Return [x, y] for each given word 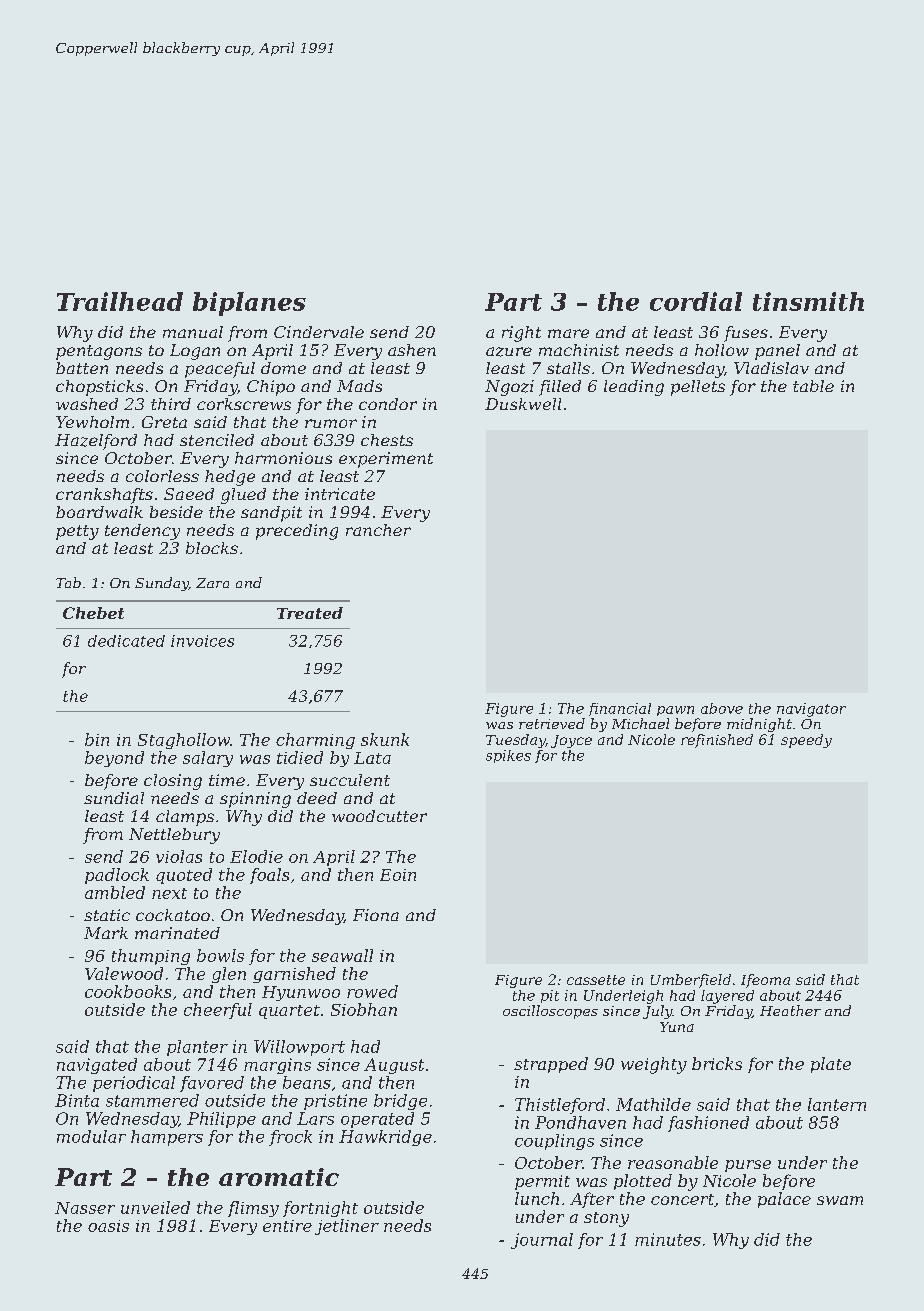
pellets [698, 388]
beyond [114, 759]
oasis [108, 1226]
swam [840, 1200]
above [722, 708]
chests [387, 440]
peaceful [220, 370]
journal [542, 1241]
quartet [289, 1012]
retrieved [552, 723]
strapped [551, 1065]
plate [831, 1065]
